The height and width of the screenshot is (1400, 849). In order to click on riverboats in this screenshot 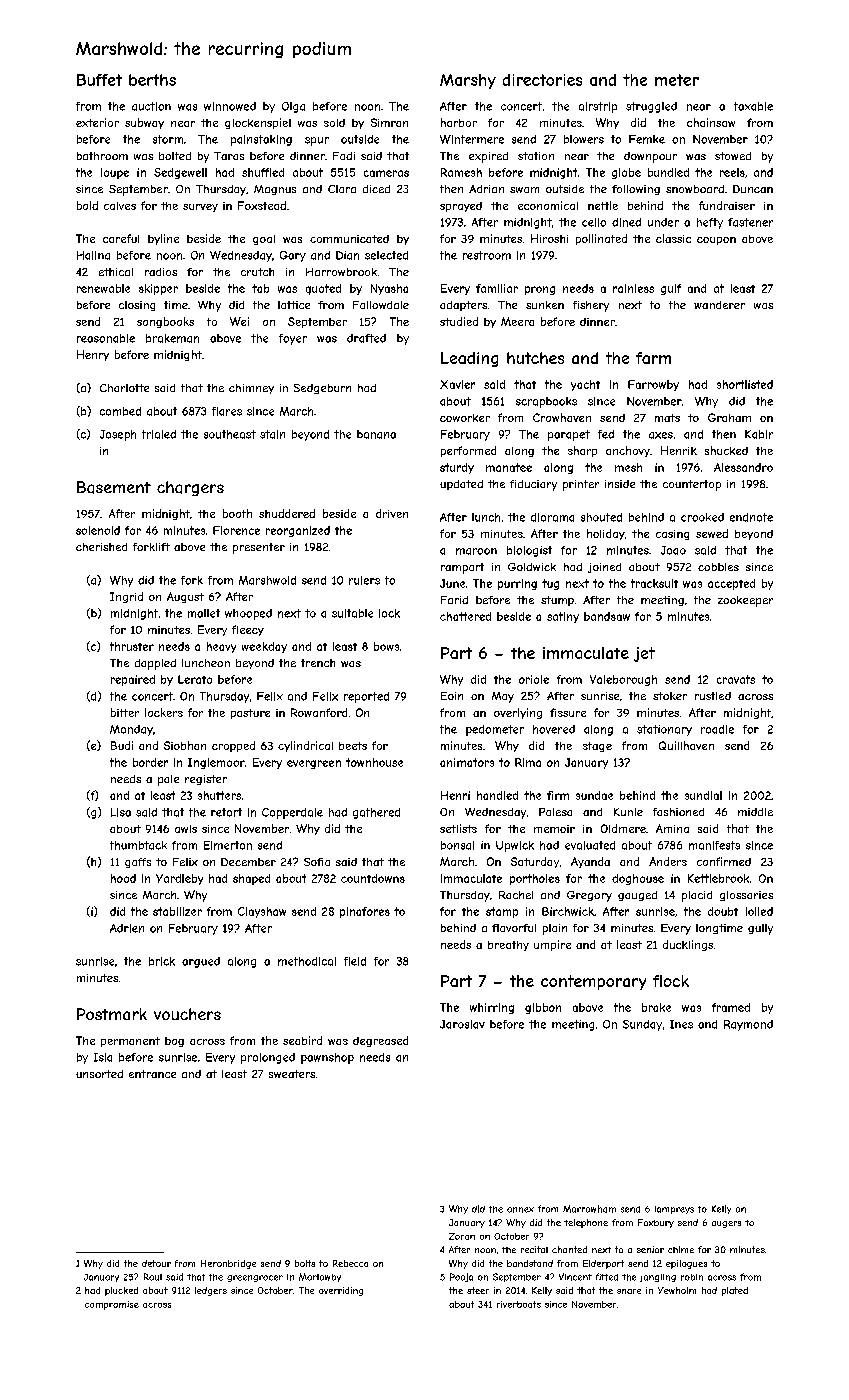, I will do `click(519, 1304)`.
